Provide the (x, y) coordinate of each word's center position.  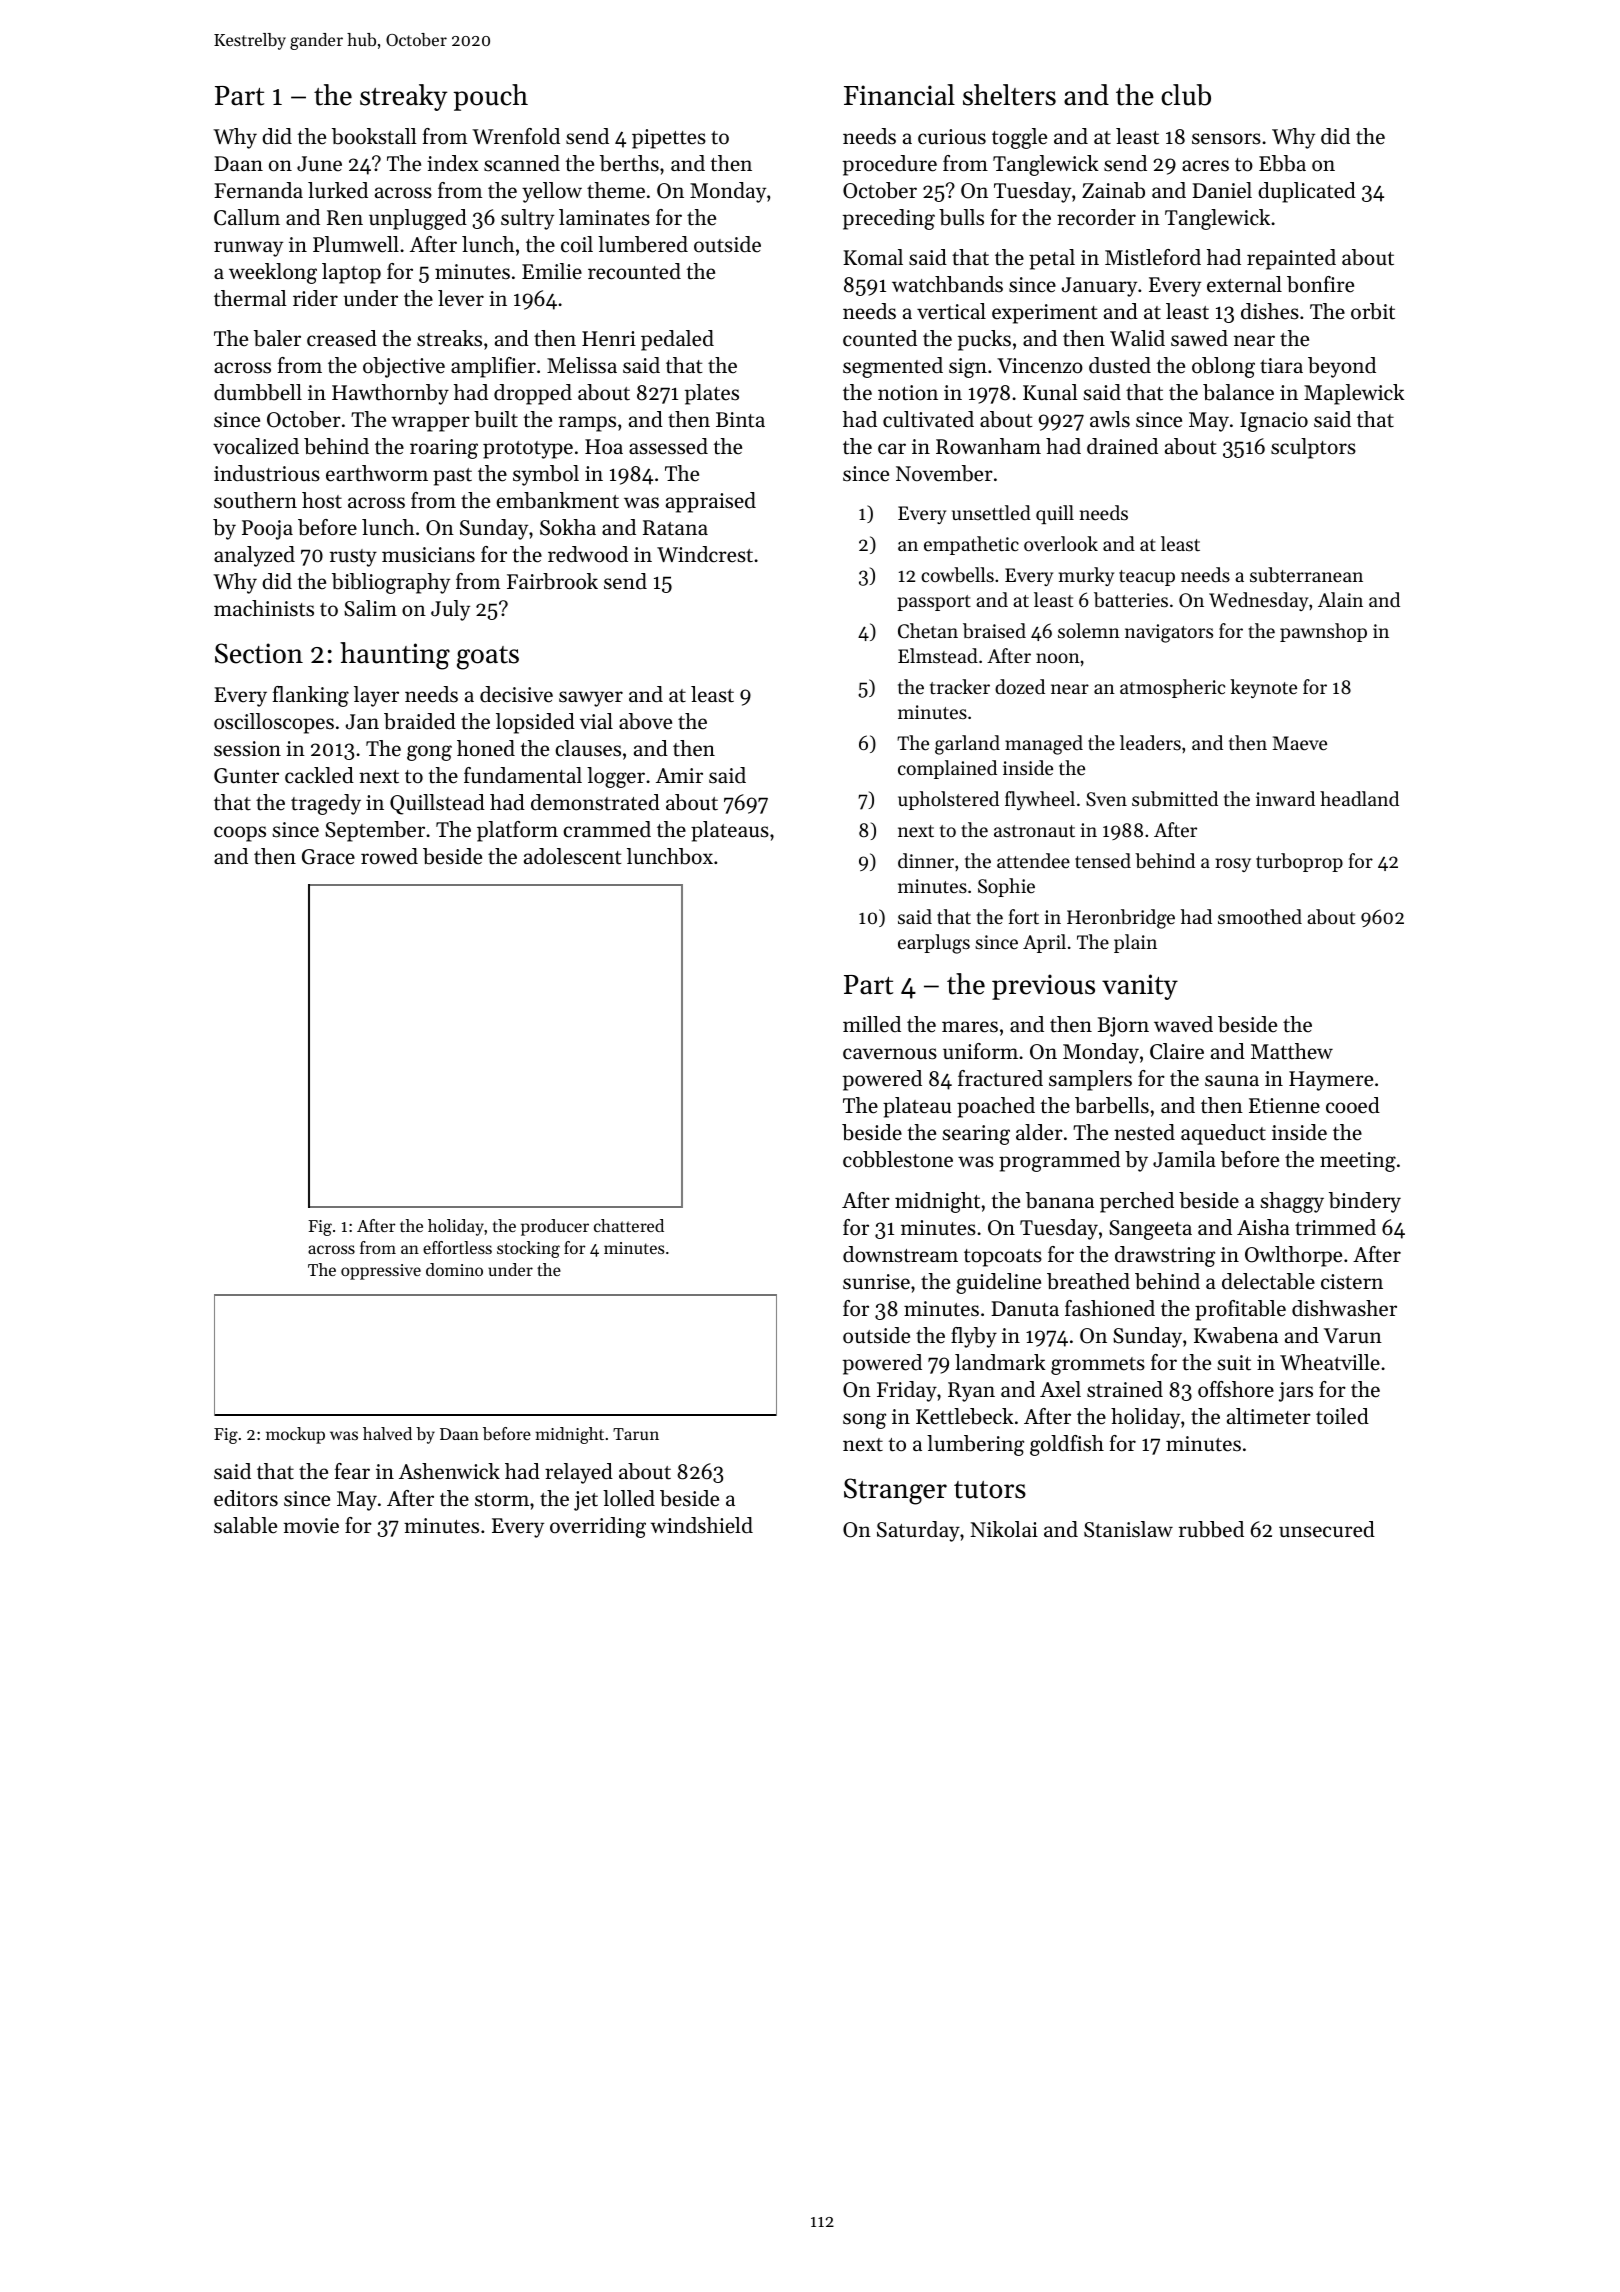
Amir (679, 775)
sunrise (876, 1282)
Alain (1340, 599)
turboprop (1299, 862)
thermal (250, 298)
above (645, 721)
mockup (295, 1435)
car (892, 449)
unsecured (1327, 1529)
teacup (1147, 578)
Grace (328, 857)
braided (420, 721)
